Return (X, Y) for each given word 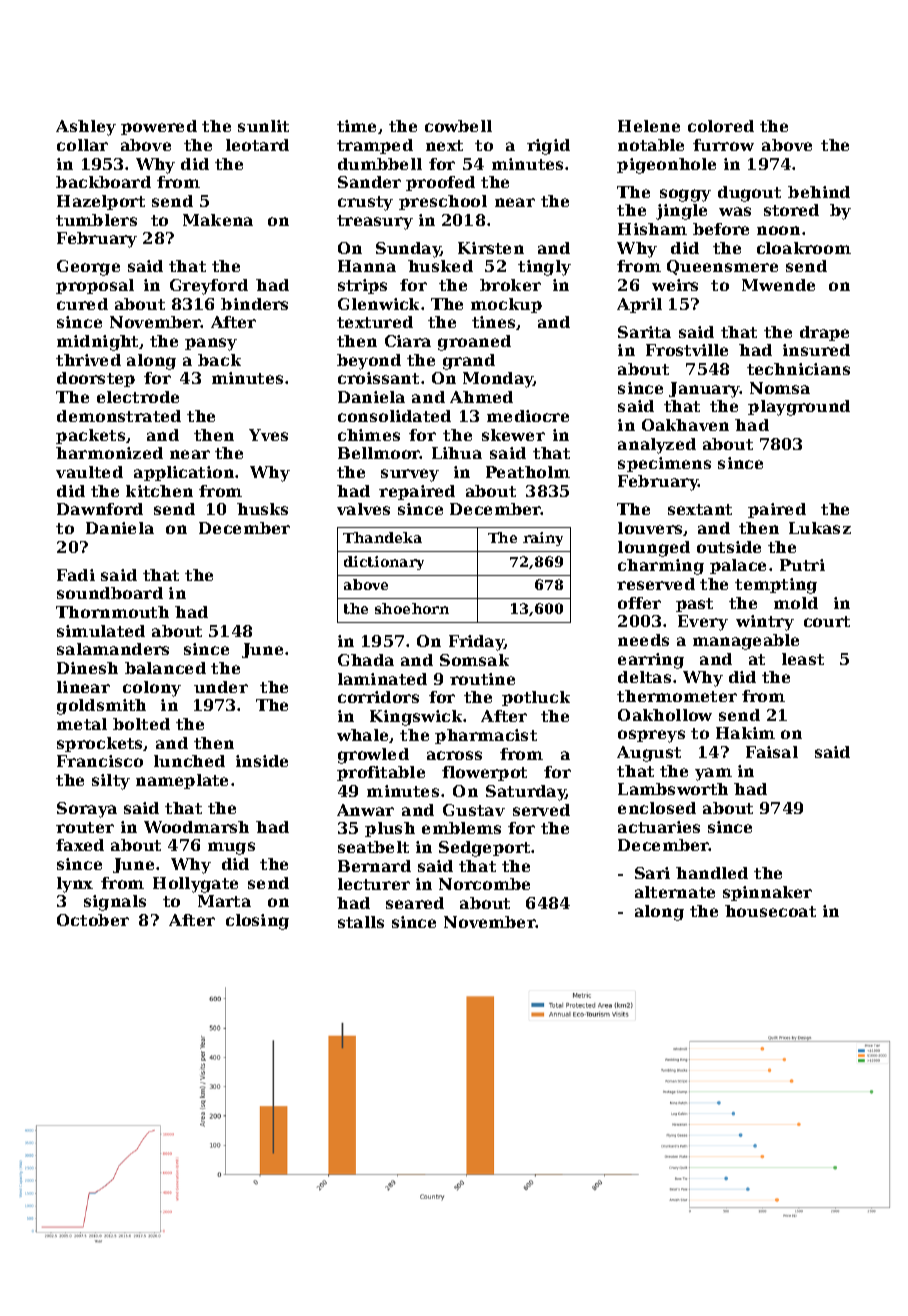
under (221, 687)
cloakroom (804, 248)
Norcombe (484, 884)
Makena (218, 220)
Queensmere (722, 267)
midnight (97, 343)
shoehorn (412, 608)
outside (729, 547)
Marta (224, 901)
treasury (375, 222)
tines (494, 323)
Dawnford (100, 509)
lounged (654, 549)
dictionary (384, 563)
